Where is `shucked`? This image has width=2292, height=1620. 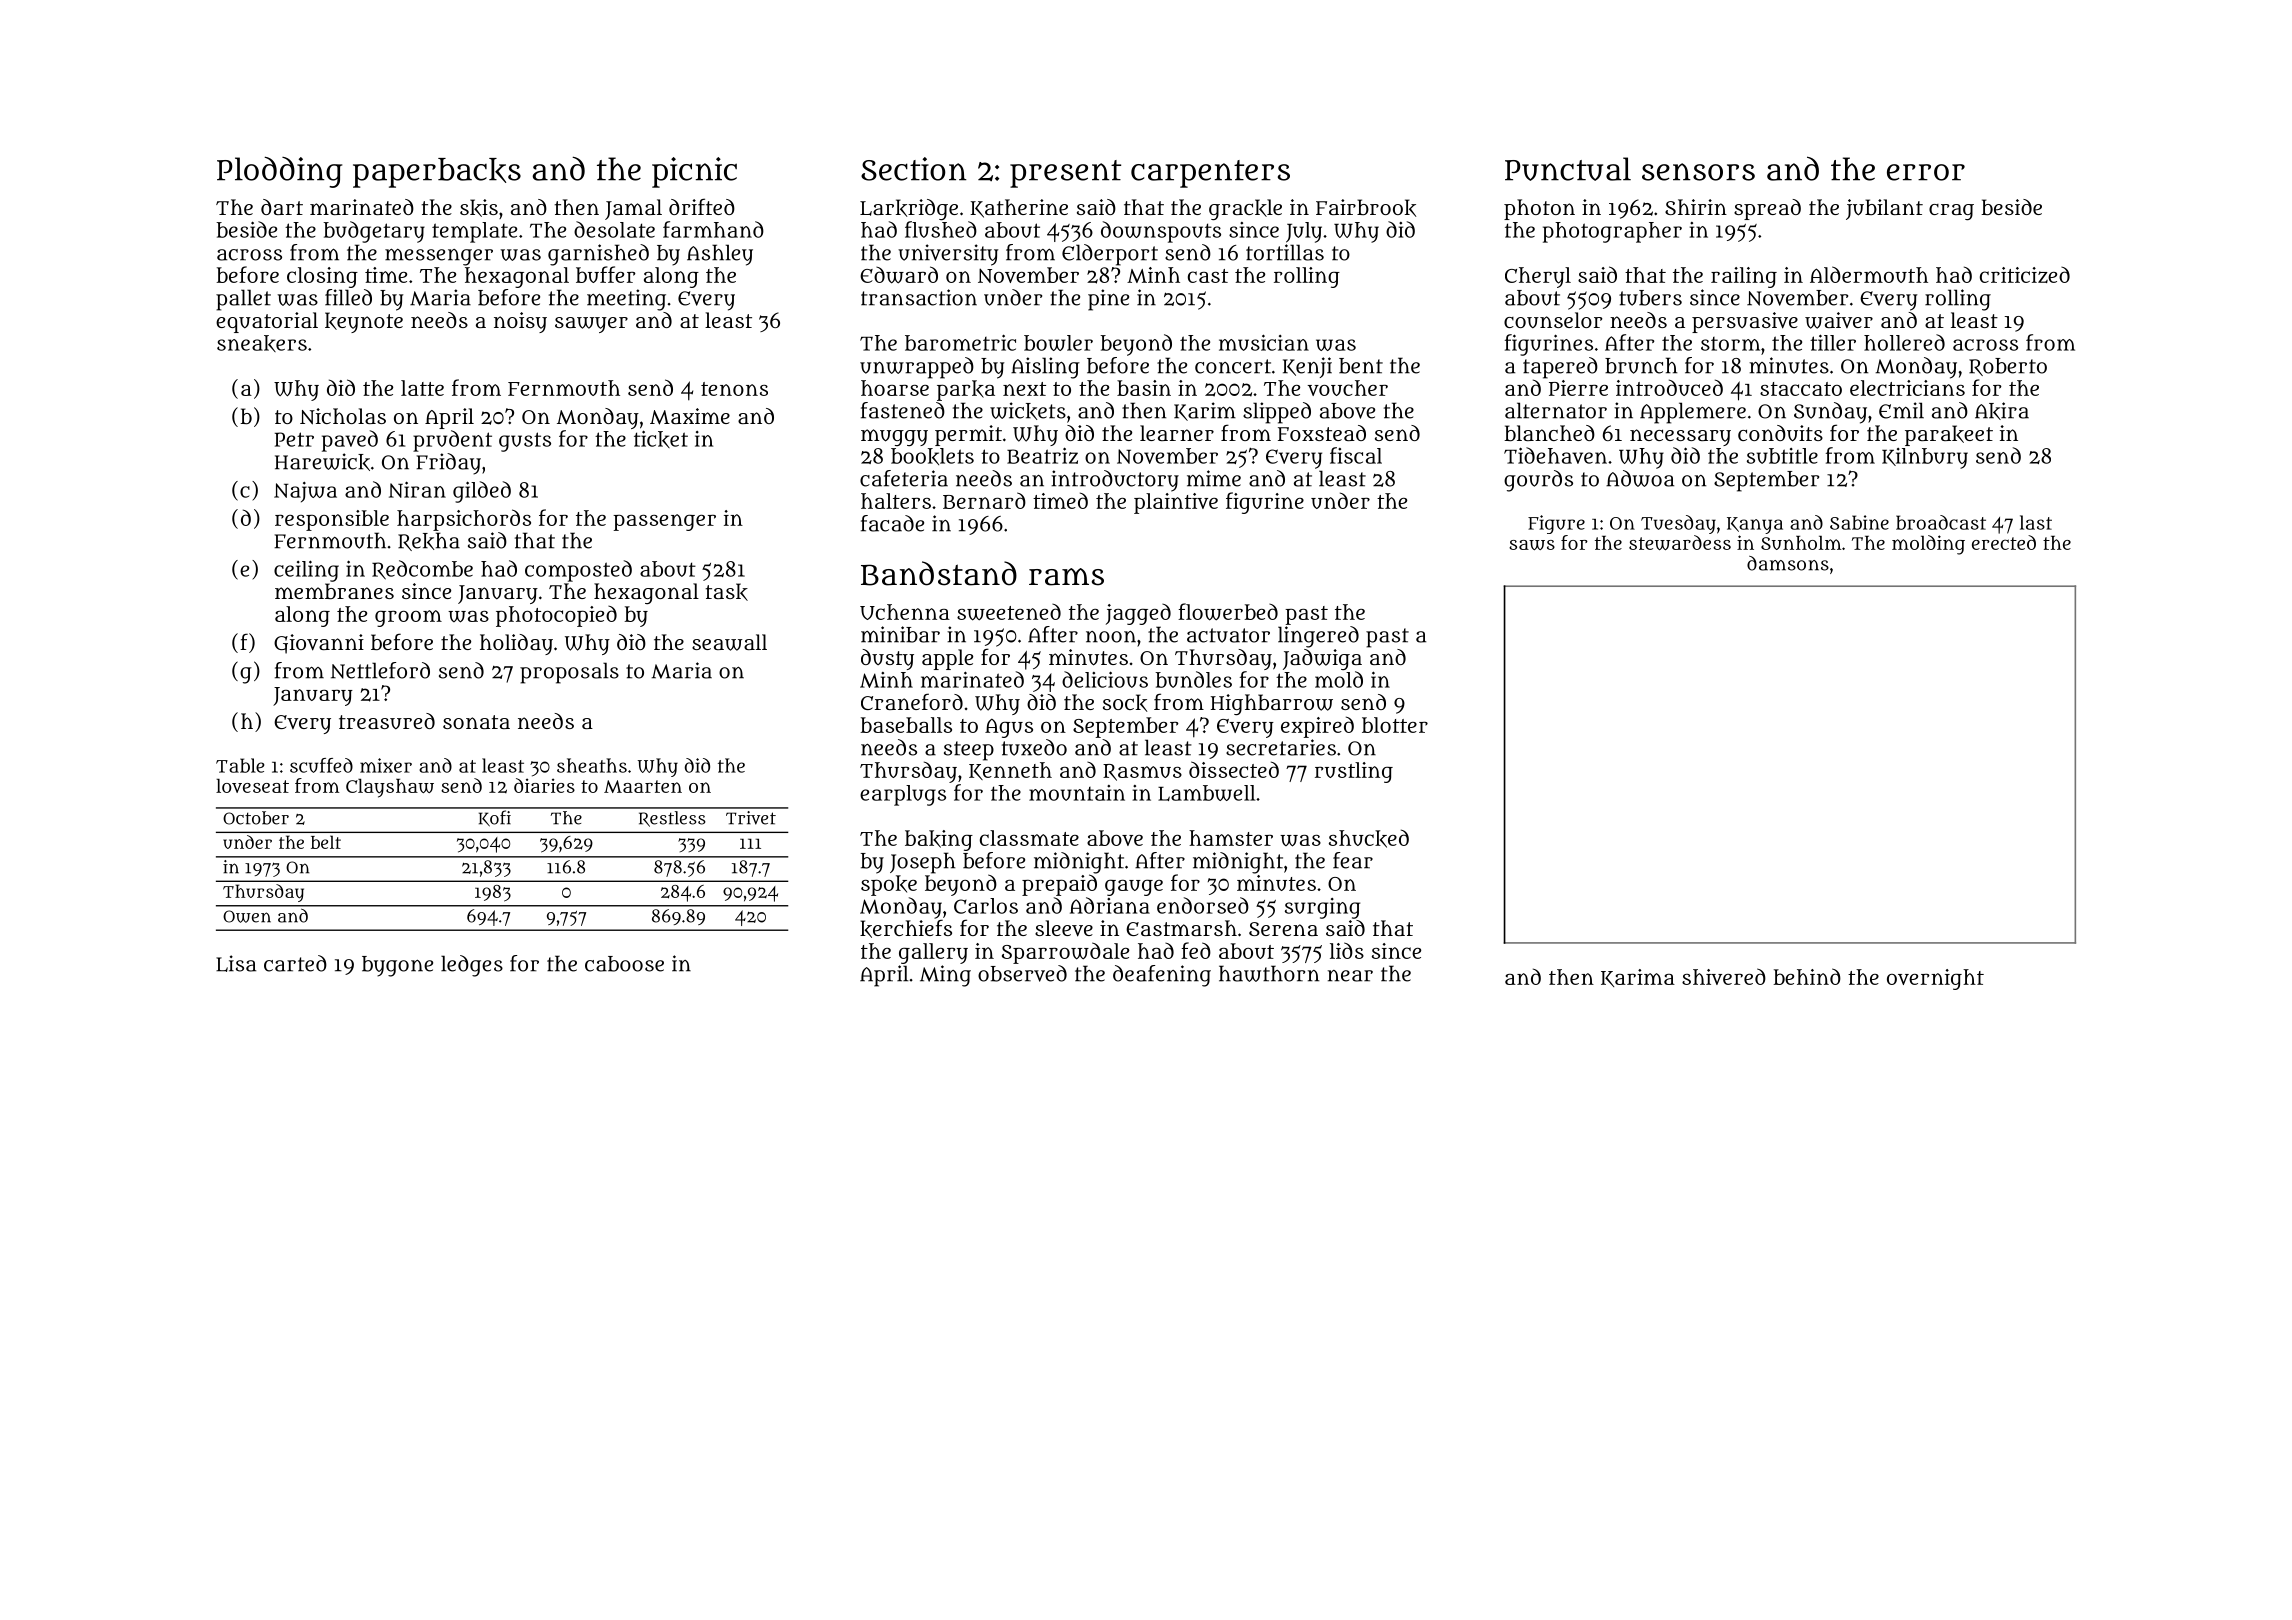
shucked is located at coordinates (1369, 838).
